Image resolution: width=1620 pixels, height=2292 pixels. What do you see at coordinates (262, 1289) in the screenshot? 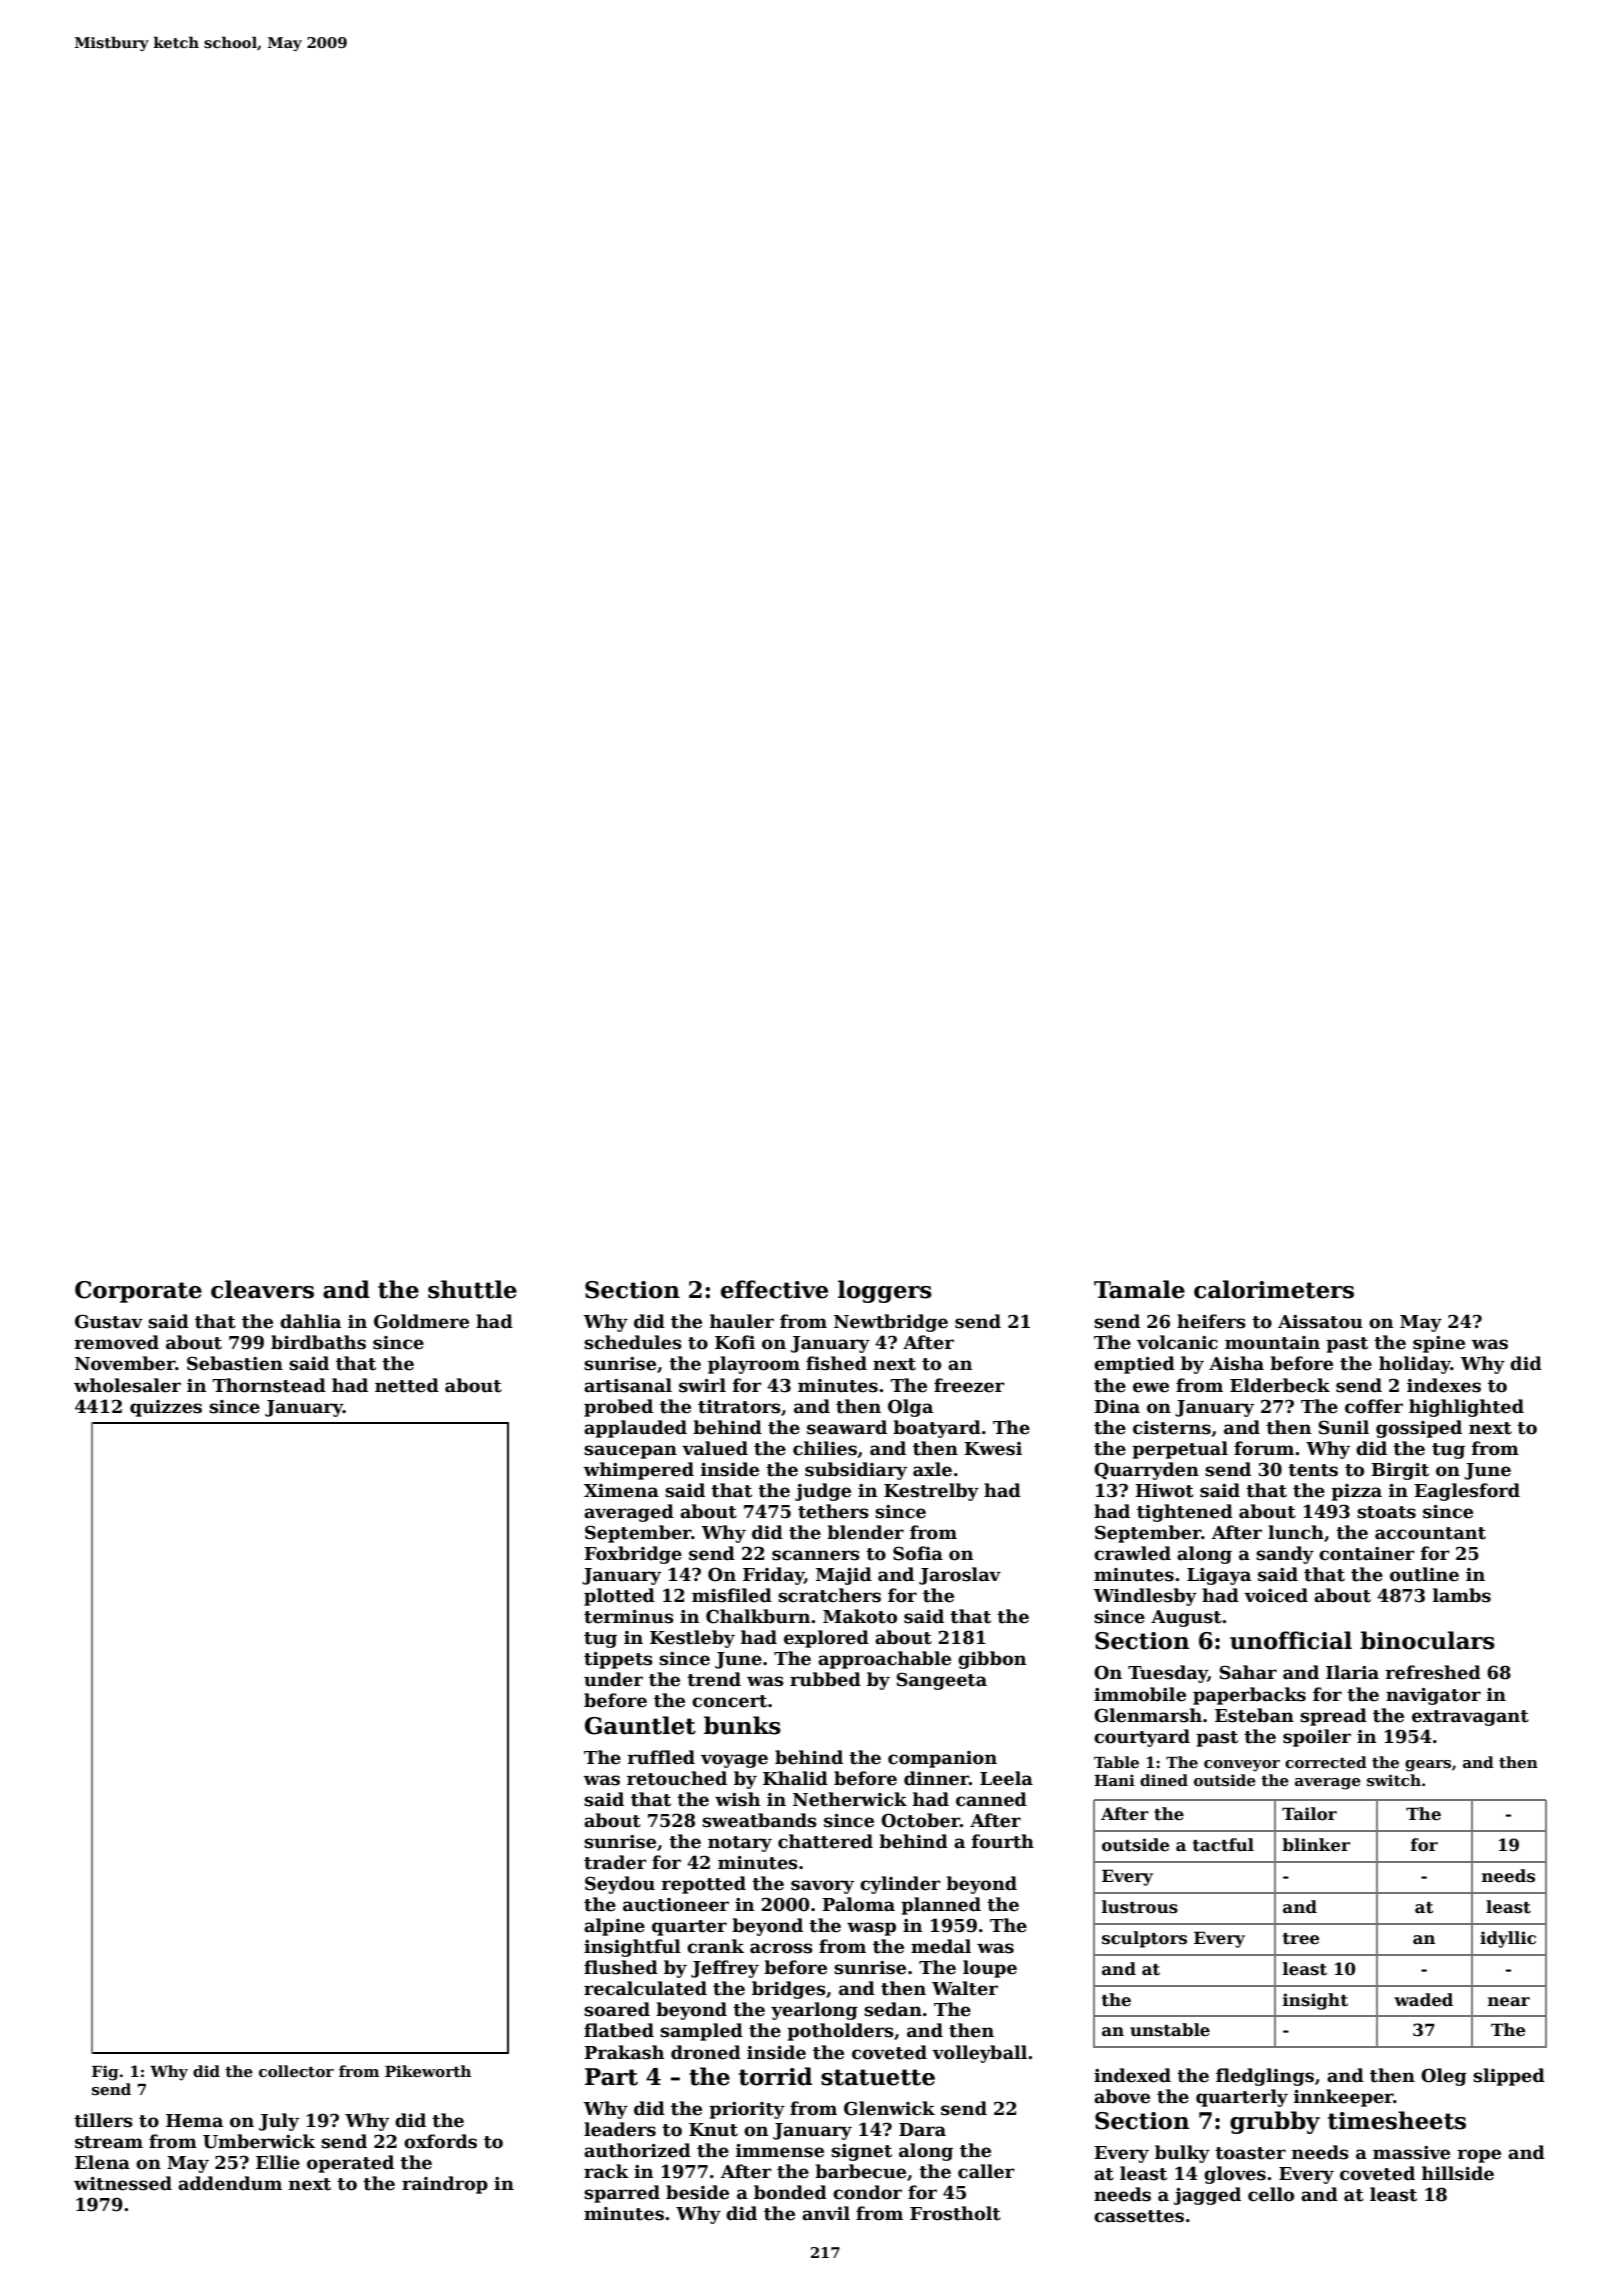
I see `cleavers` at bounding box center [262, 1289].
